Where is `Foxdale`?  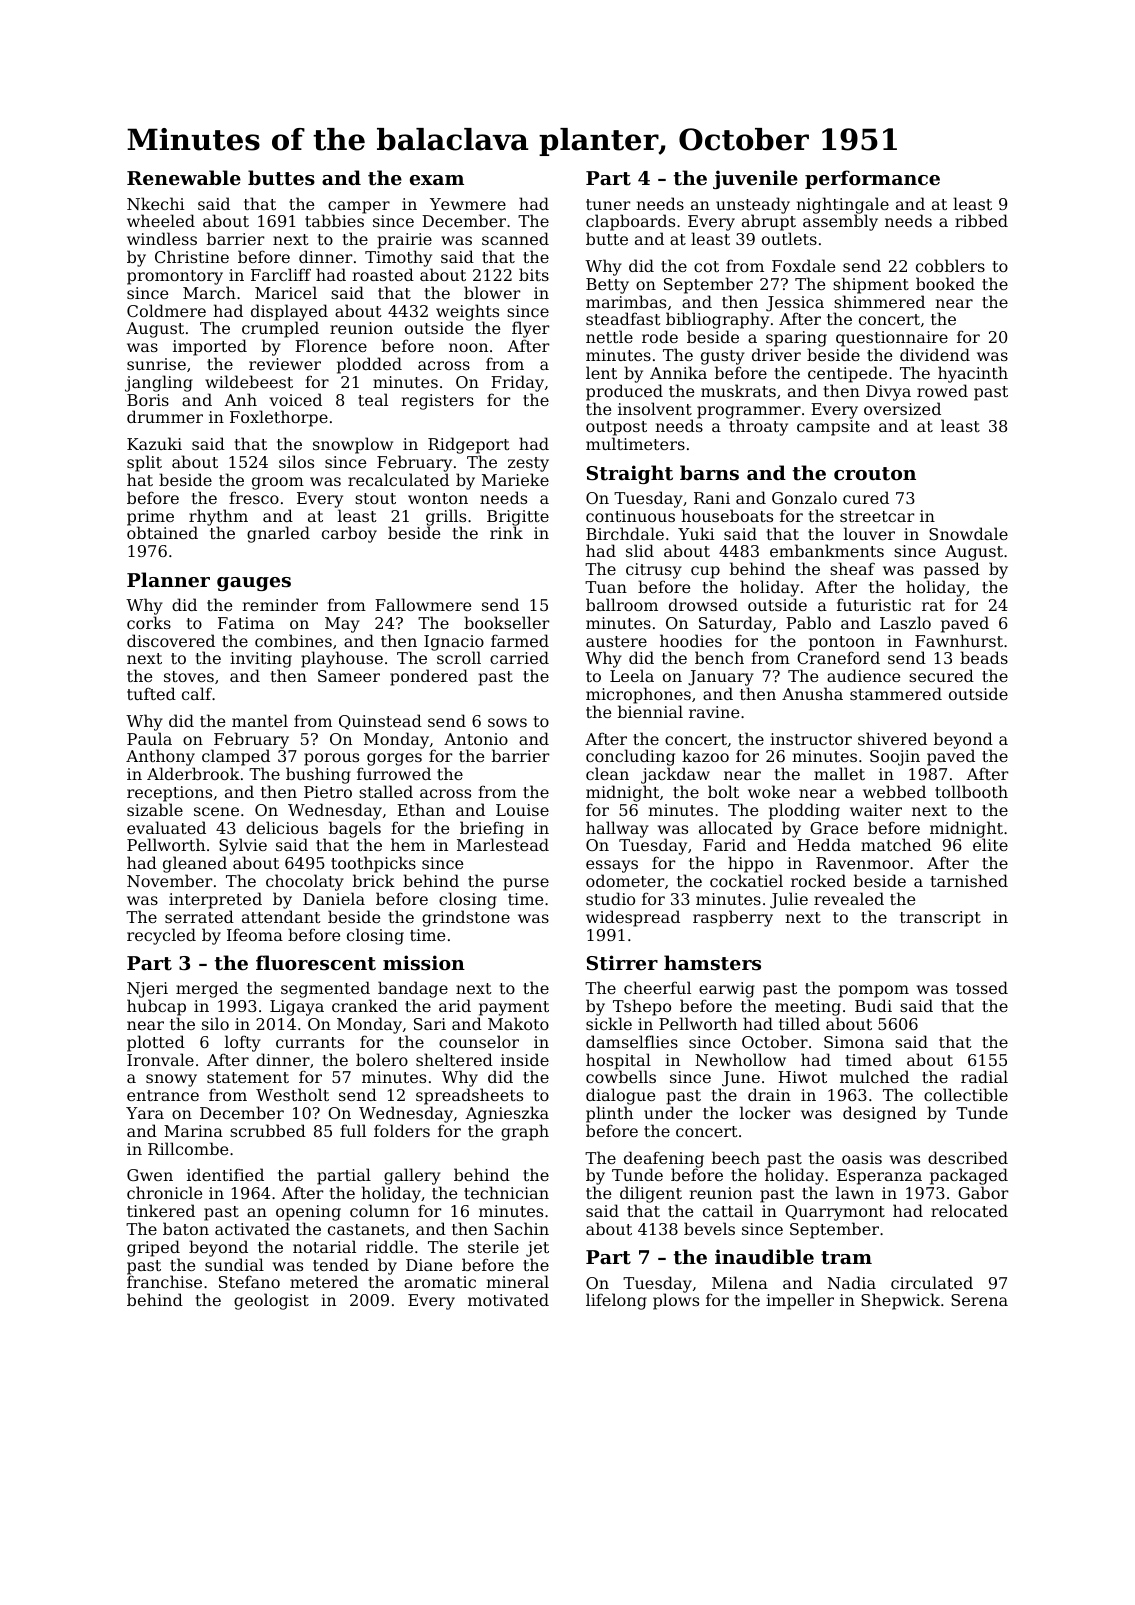 Foxdale is located at coordinates (803, 265).
